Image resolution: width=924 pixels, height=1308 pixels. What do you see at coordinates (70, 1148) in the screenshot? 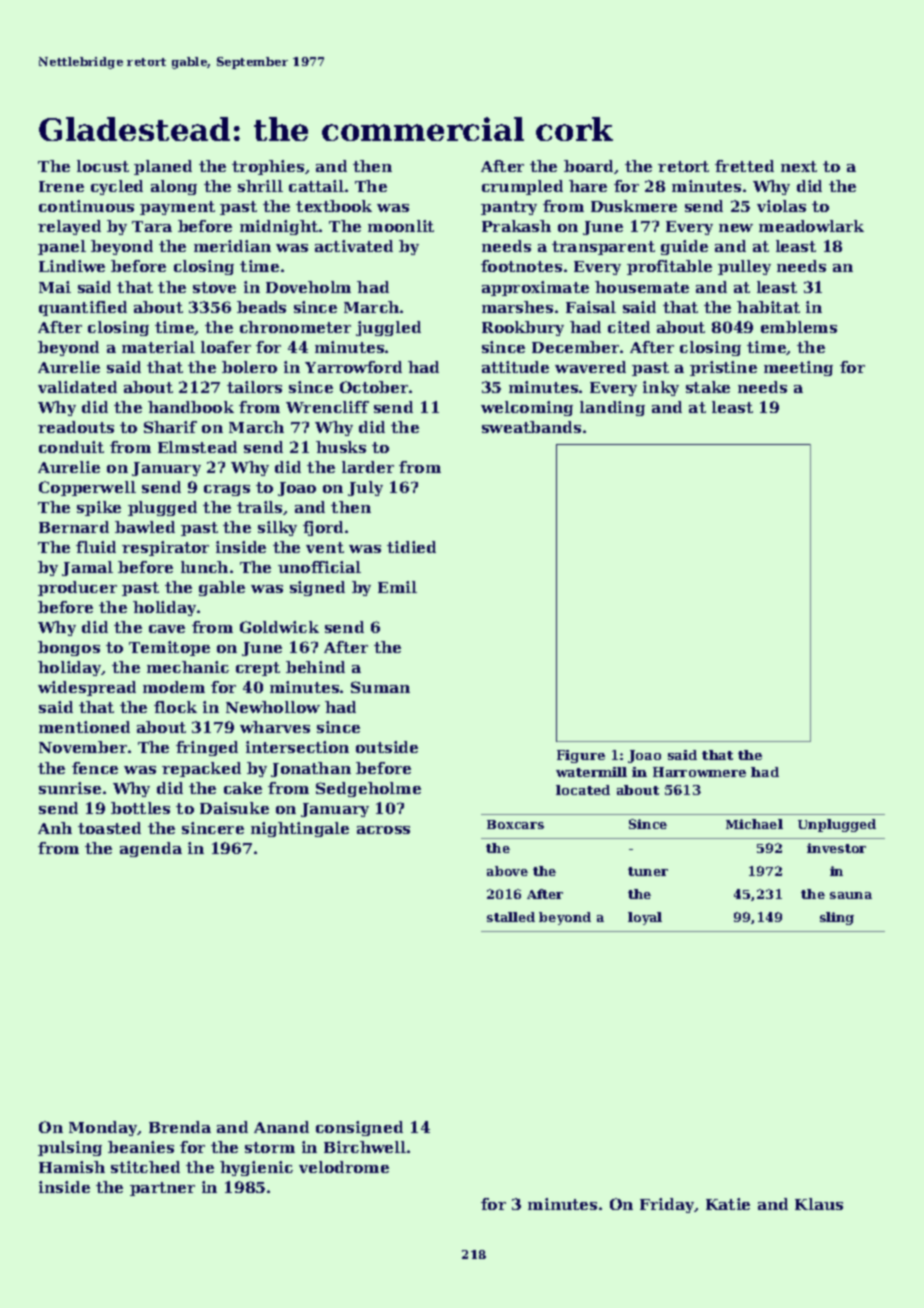
I see `pulsing` at bounding box center [70, 1148].
